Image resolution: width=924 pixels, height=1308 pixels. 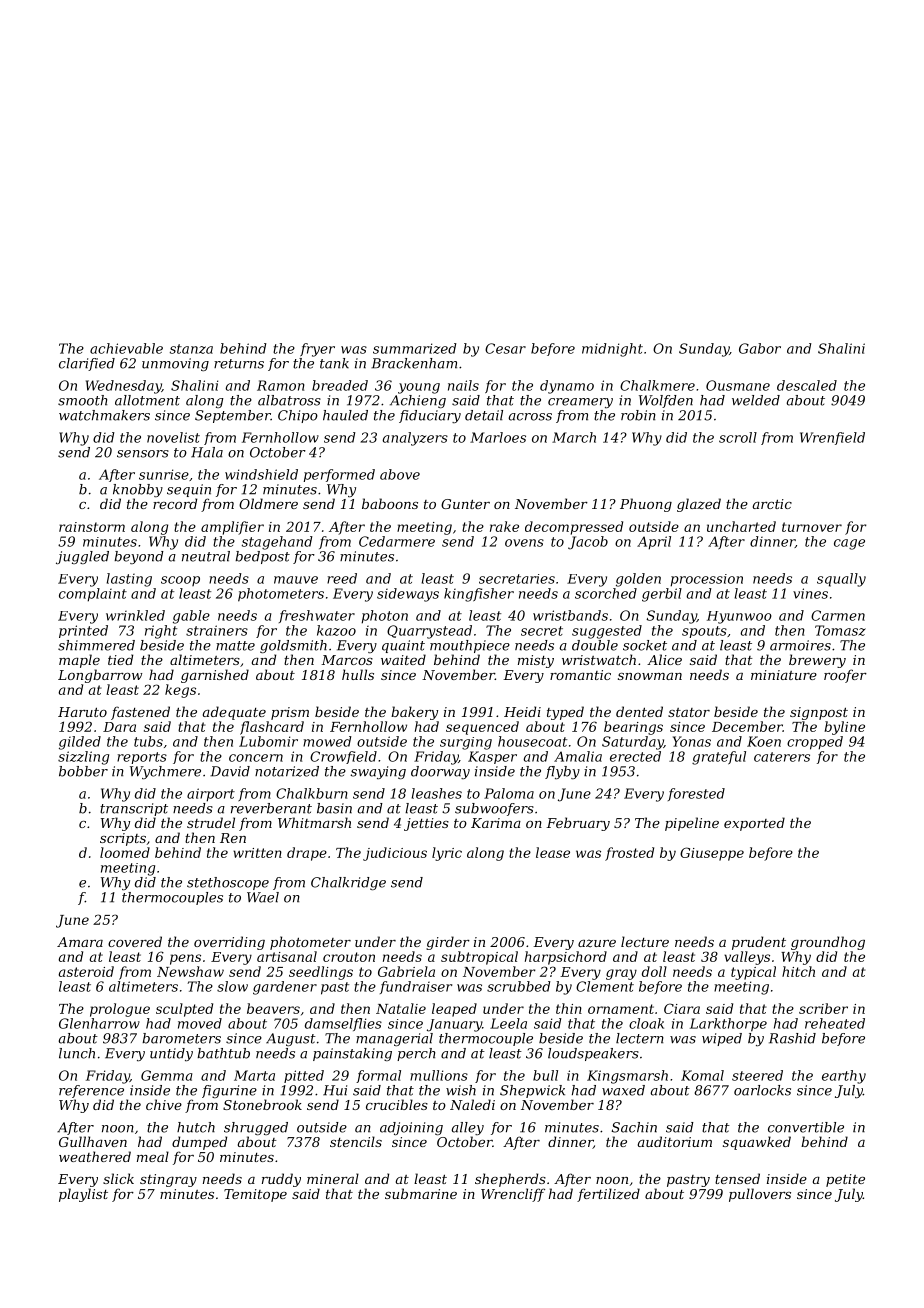 What do you see at coordinates (754, 824) in the screenshot?
I see `exported` at bounding box center [754, 824].
